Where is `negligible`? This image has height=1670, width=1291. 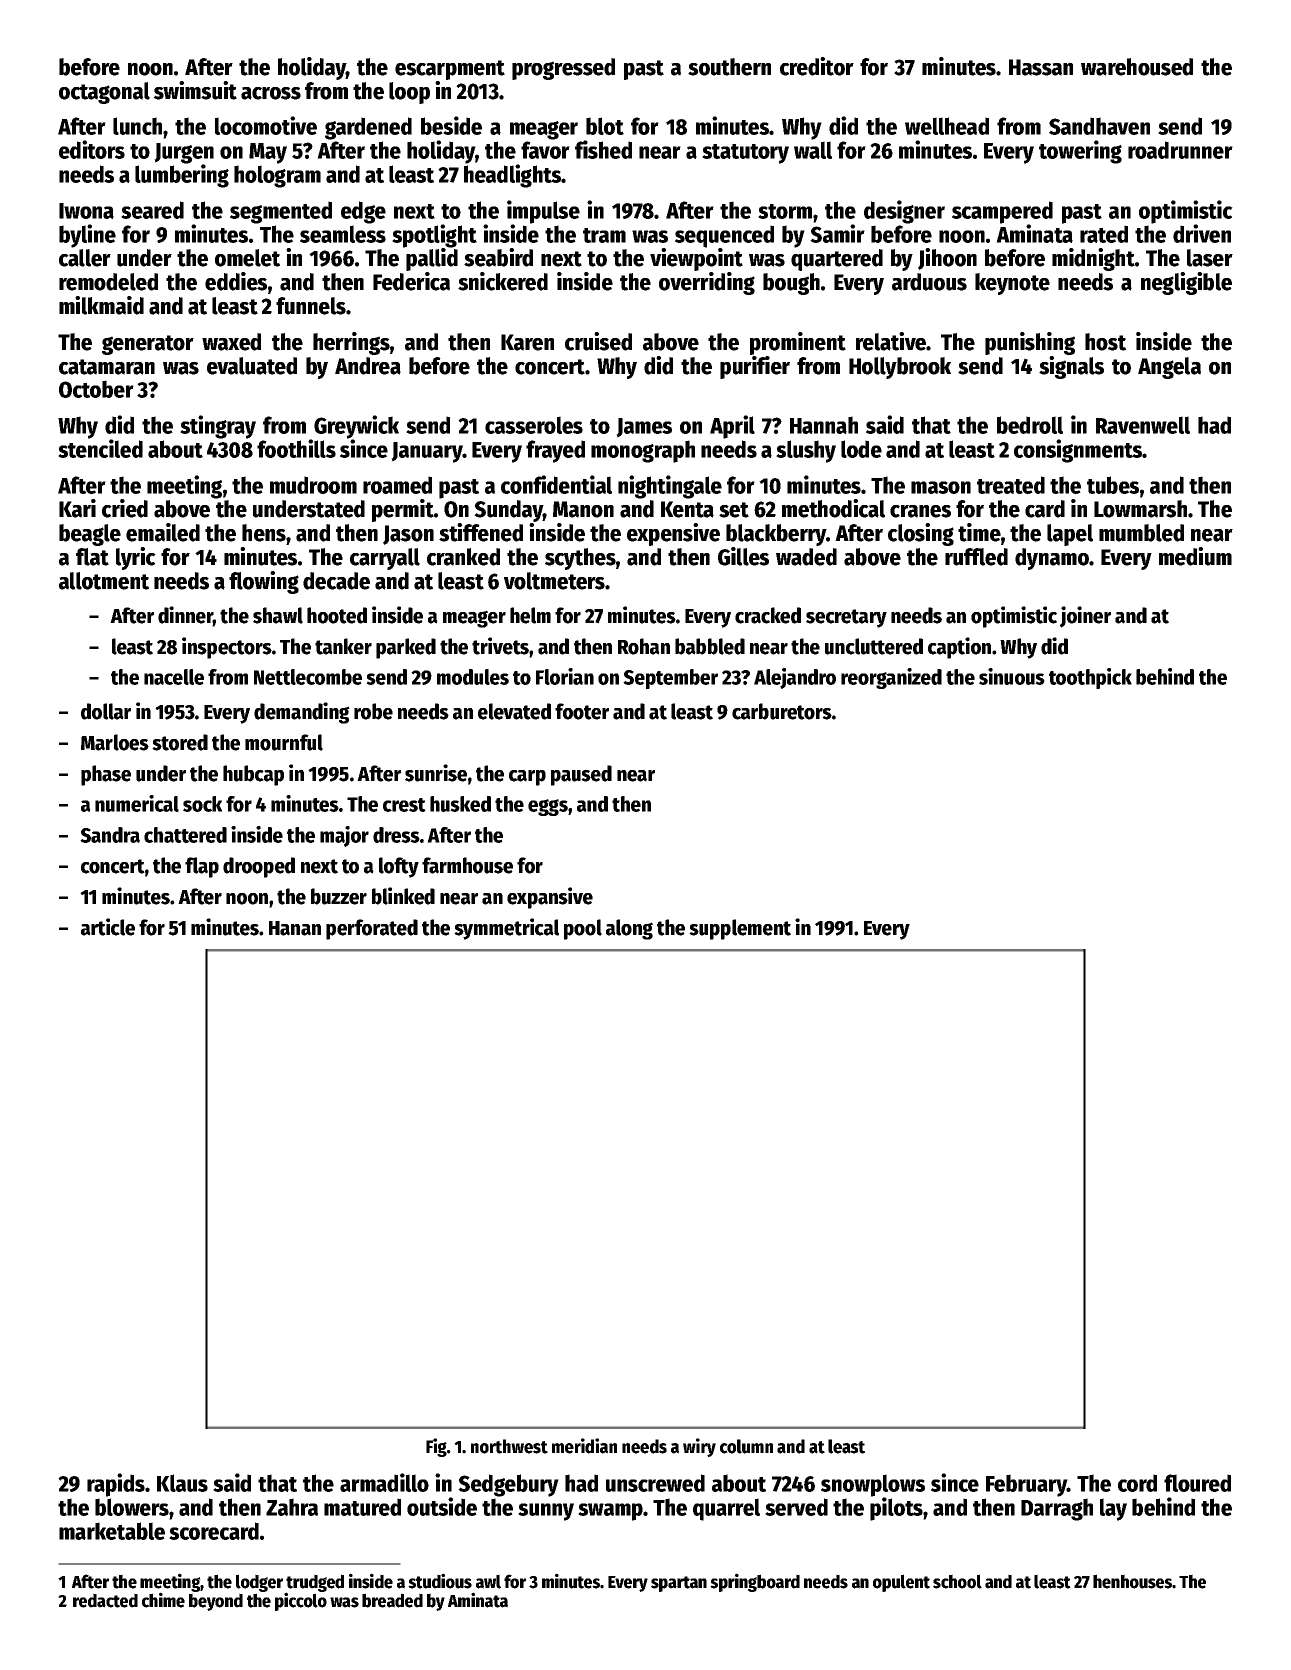
negligible is located at coordinates (1186, 283).
